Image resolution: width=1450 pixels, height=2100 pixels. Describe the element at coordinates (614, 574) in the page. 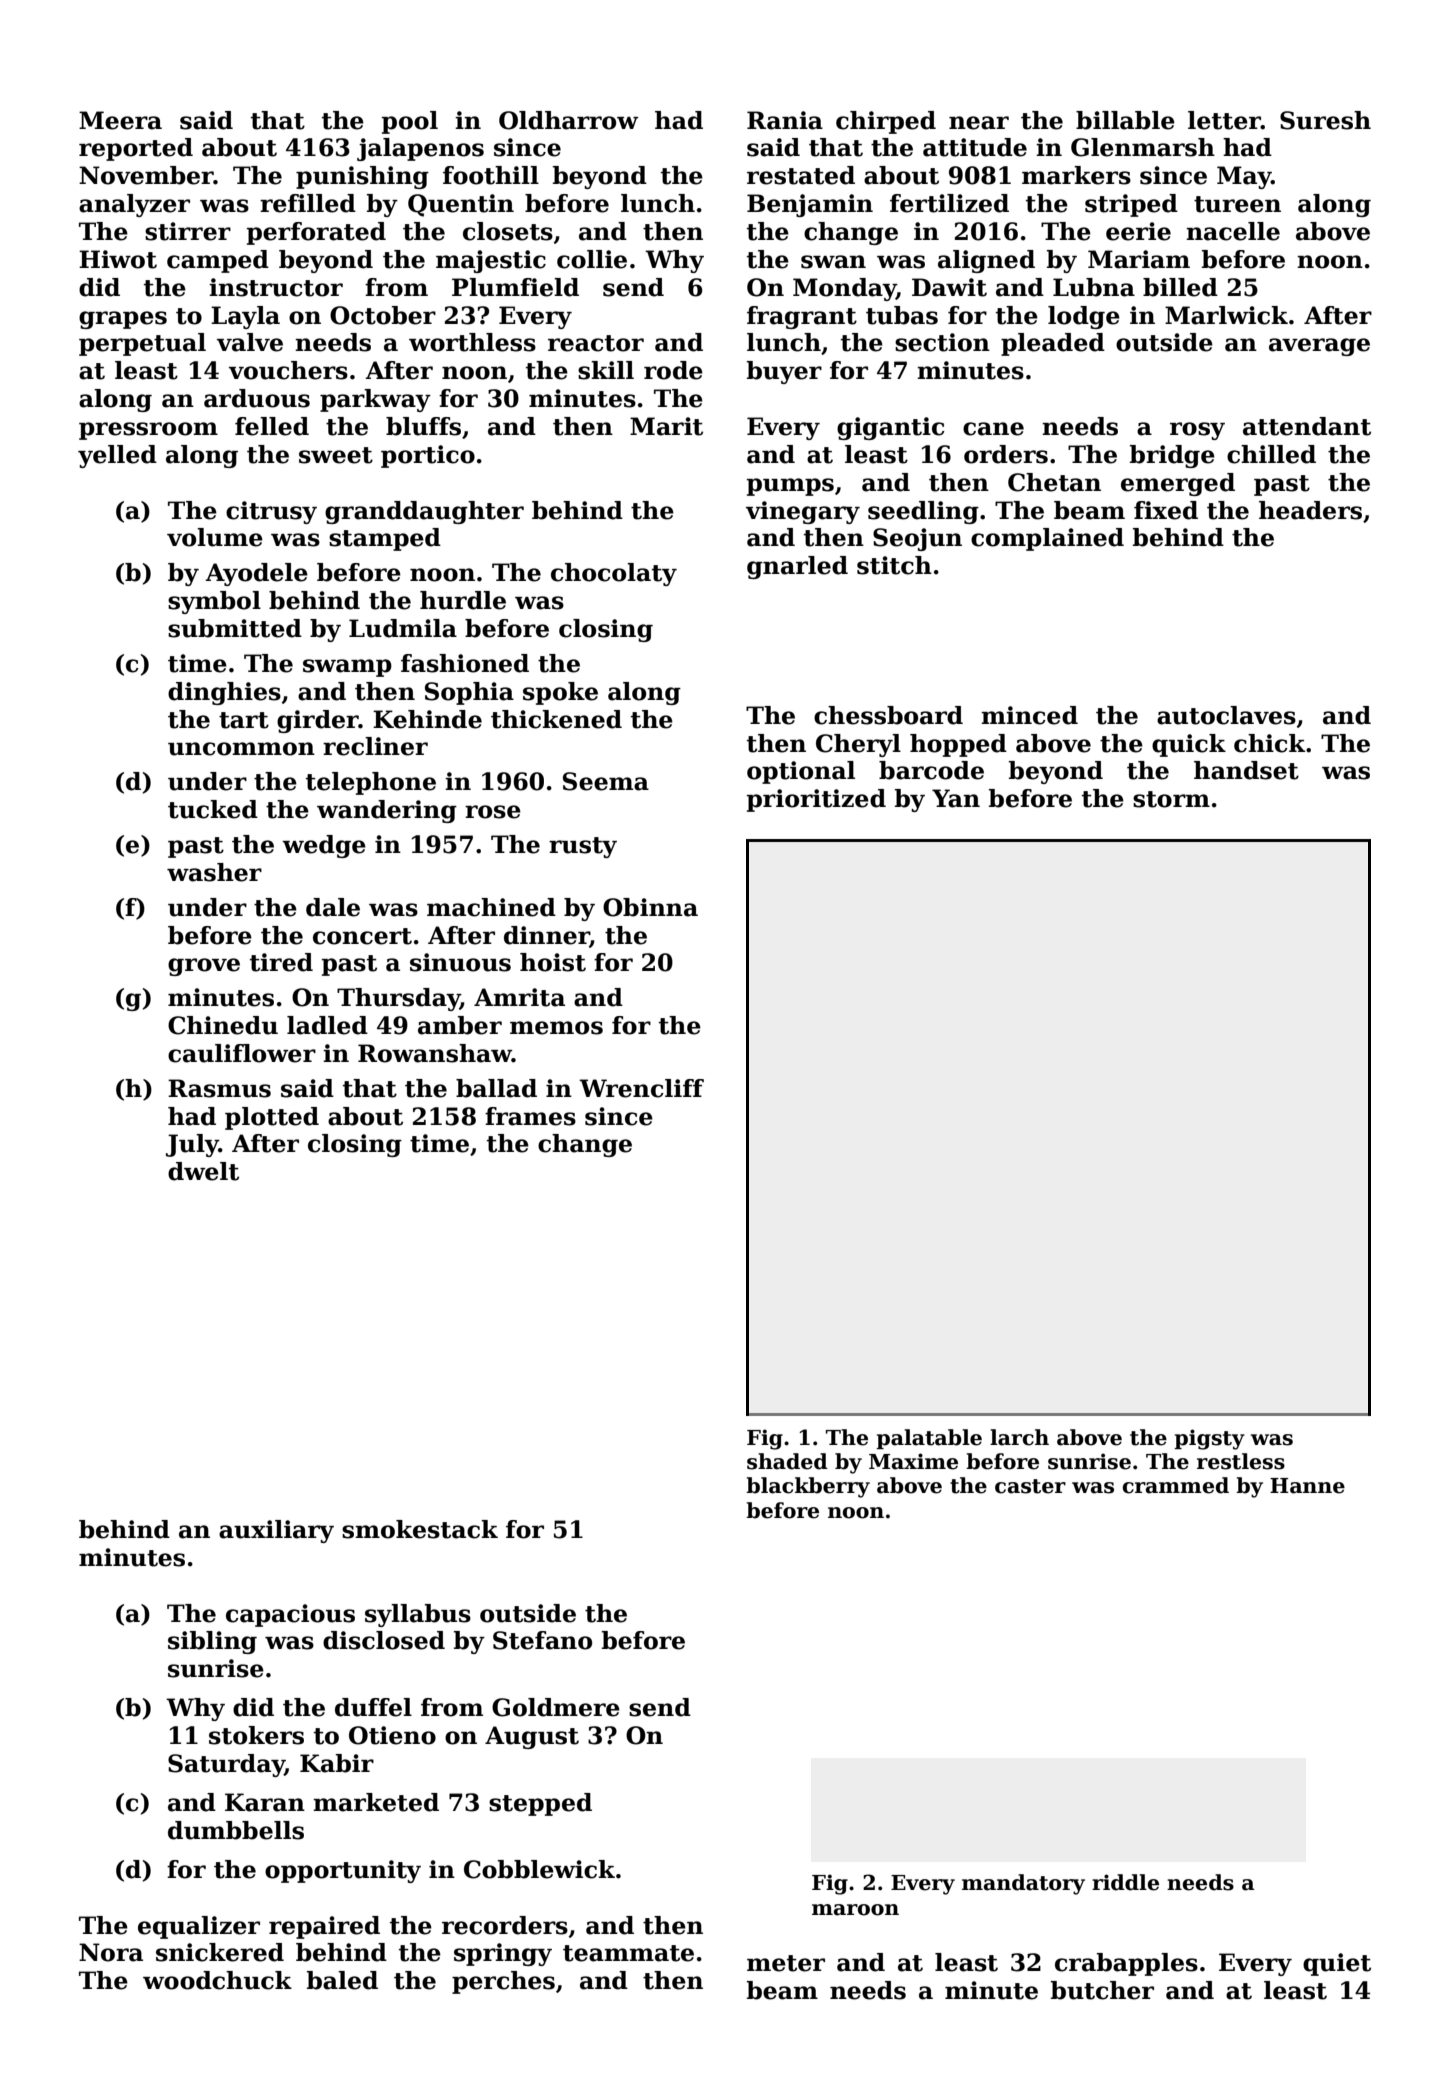

I see `chocolaty` at that location.
